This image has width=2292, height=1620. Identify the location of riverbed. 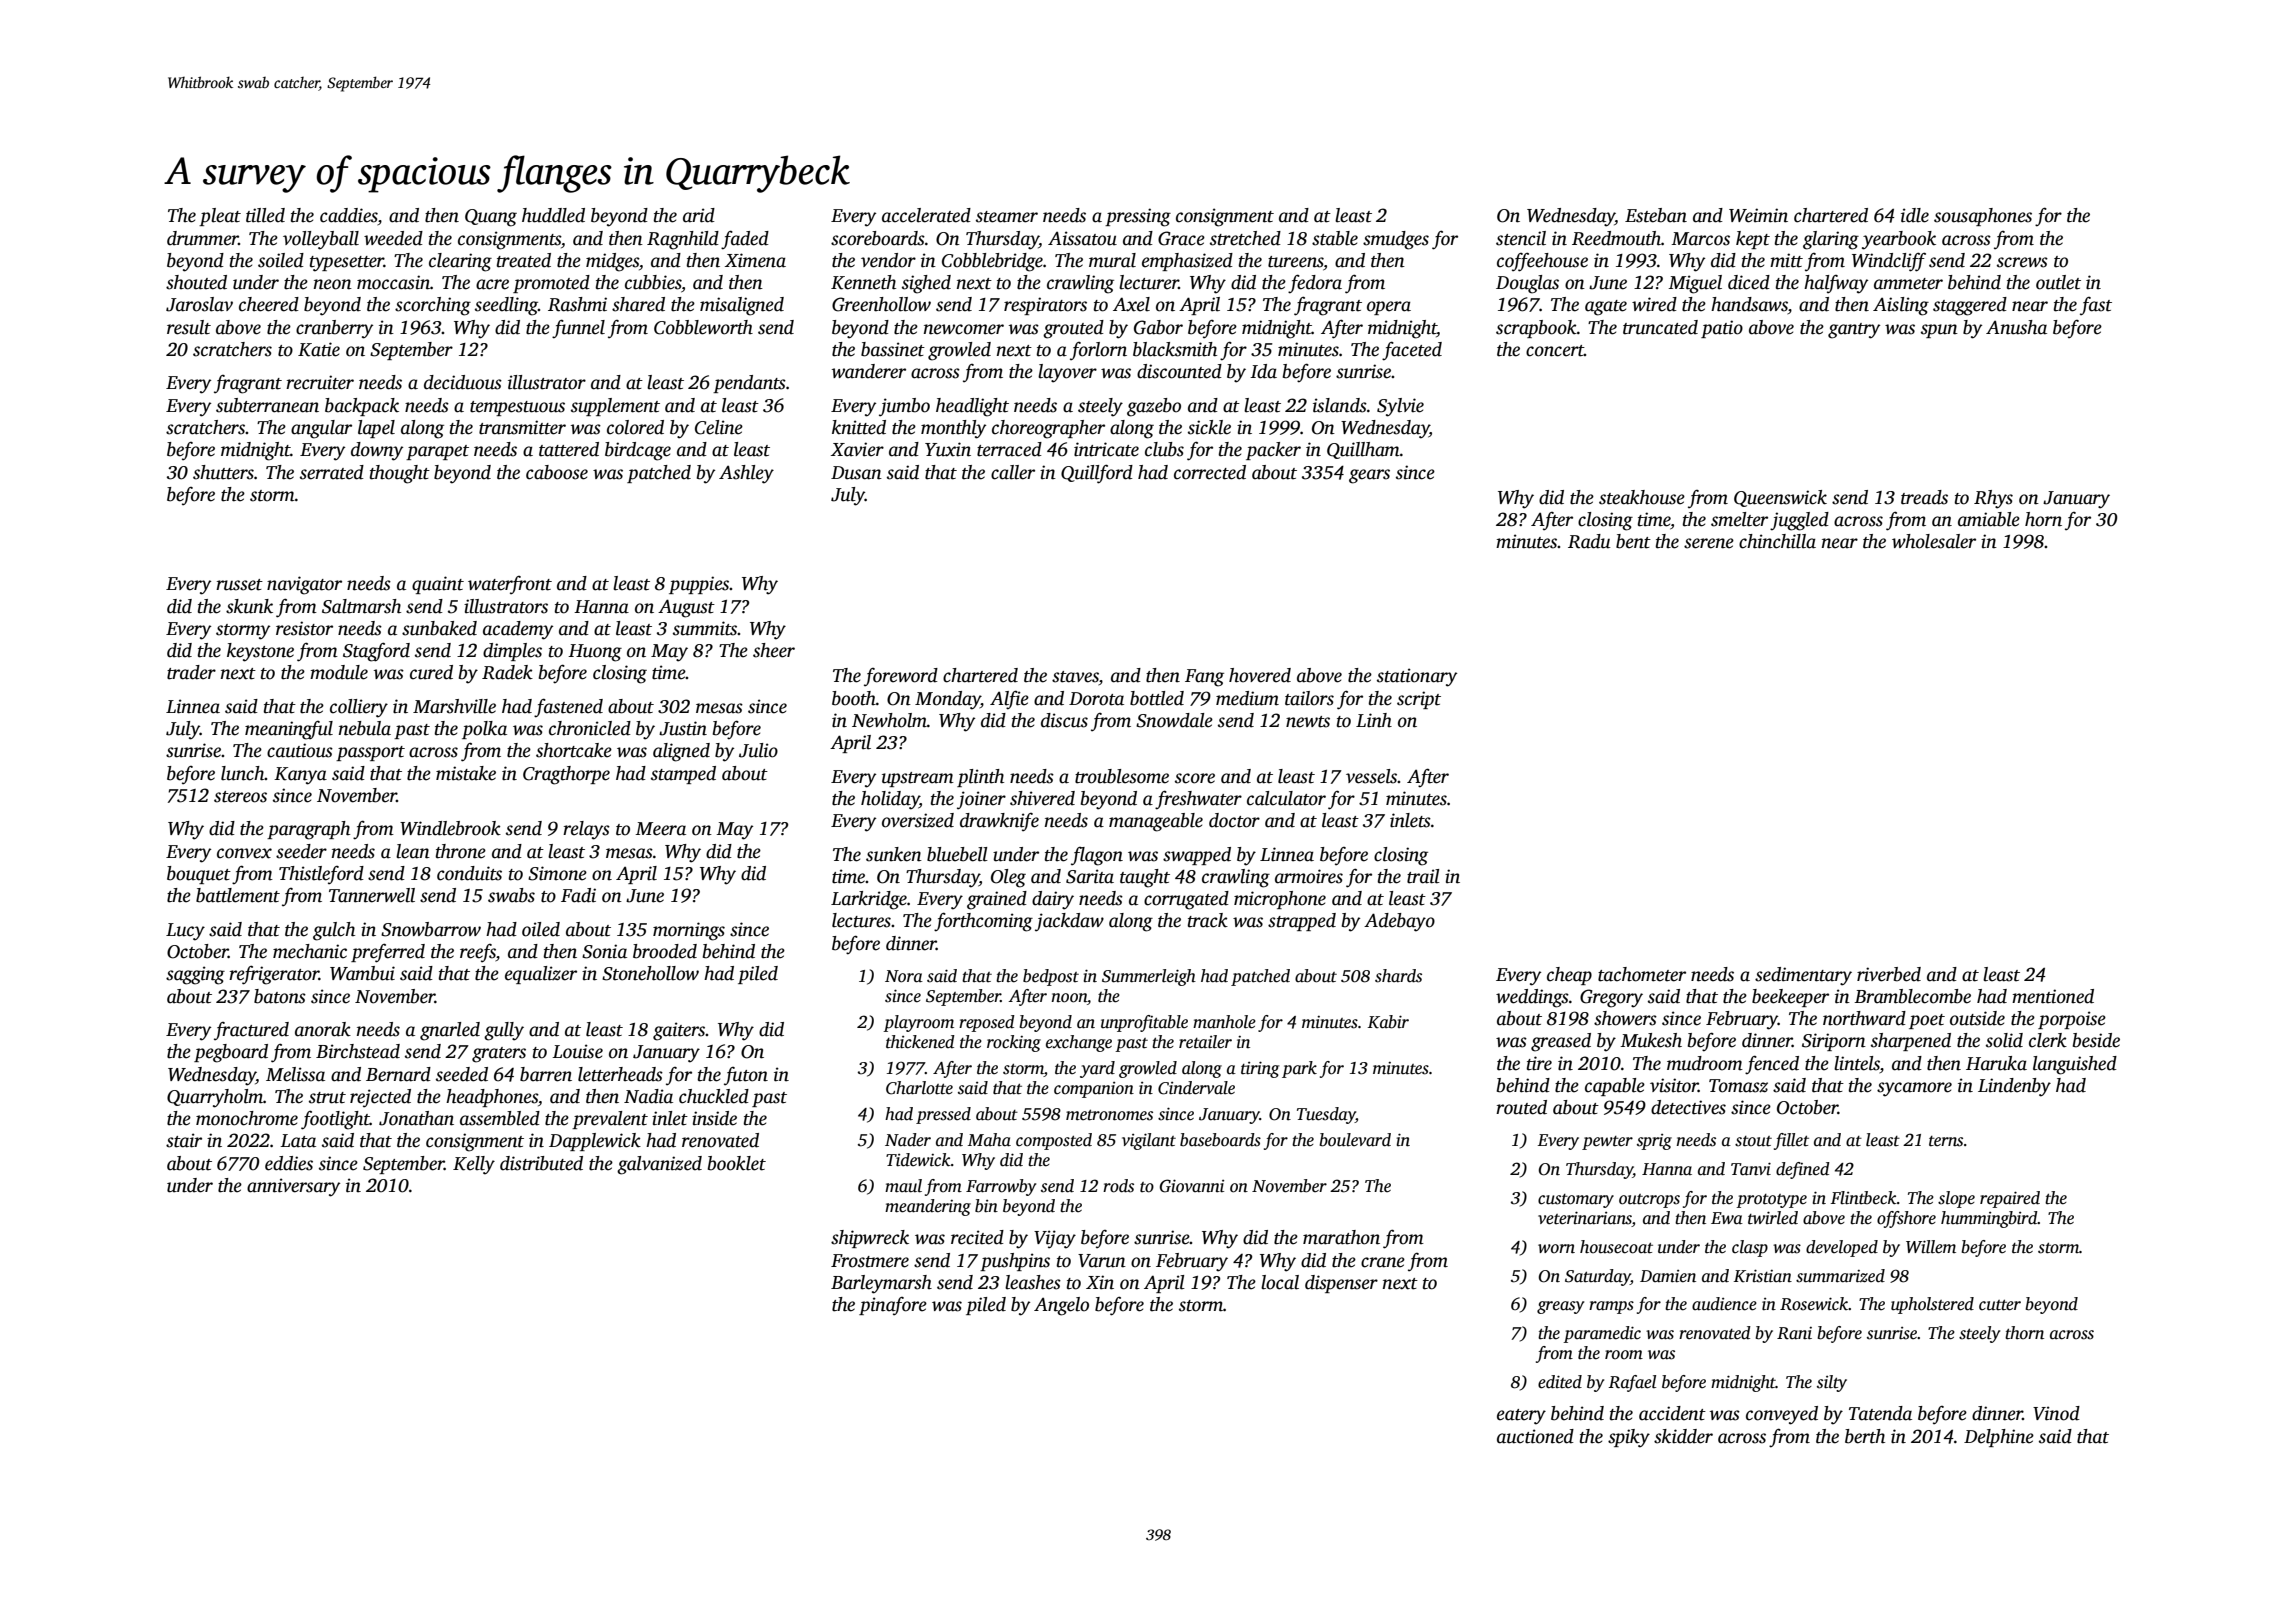
(1889, 974).
